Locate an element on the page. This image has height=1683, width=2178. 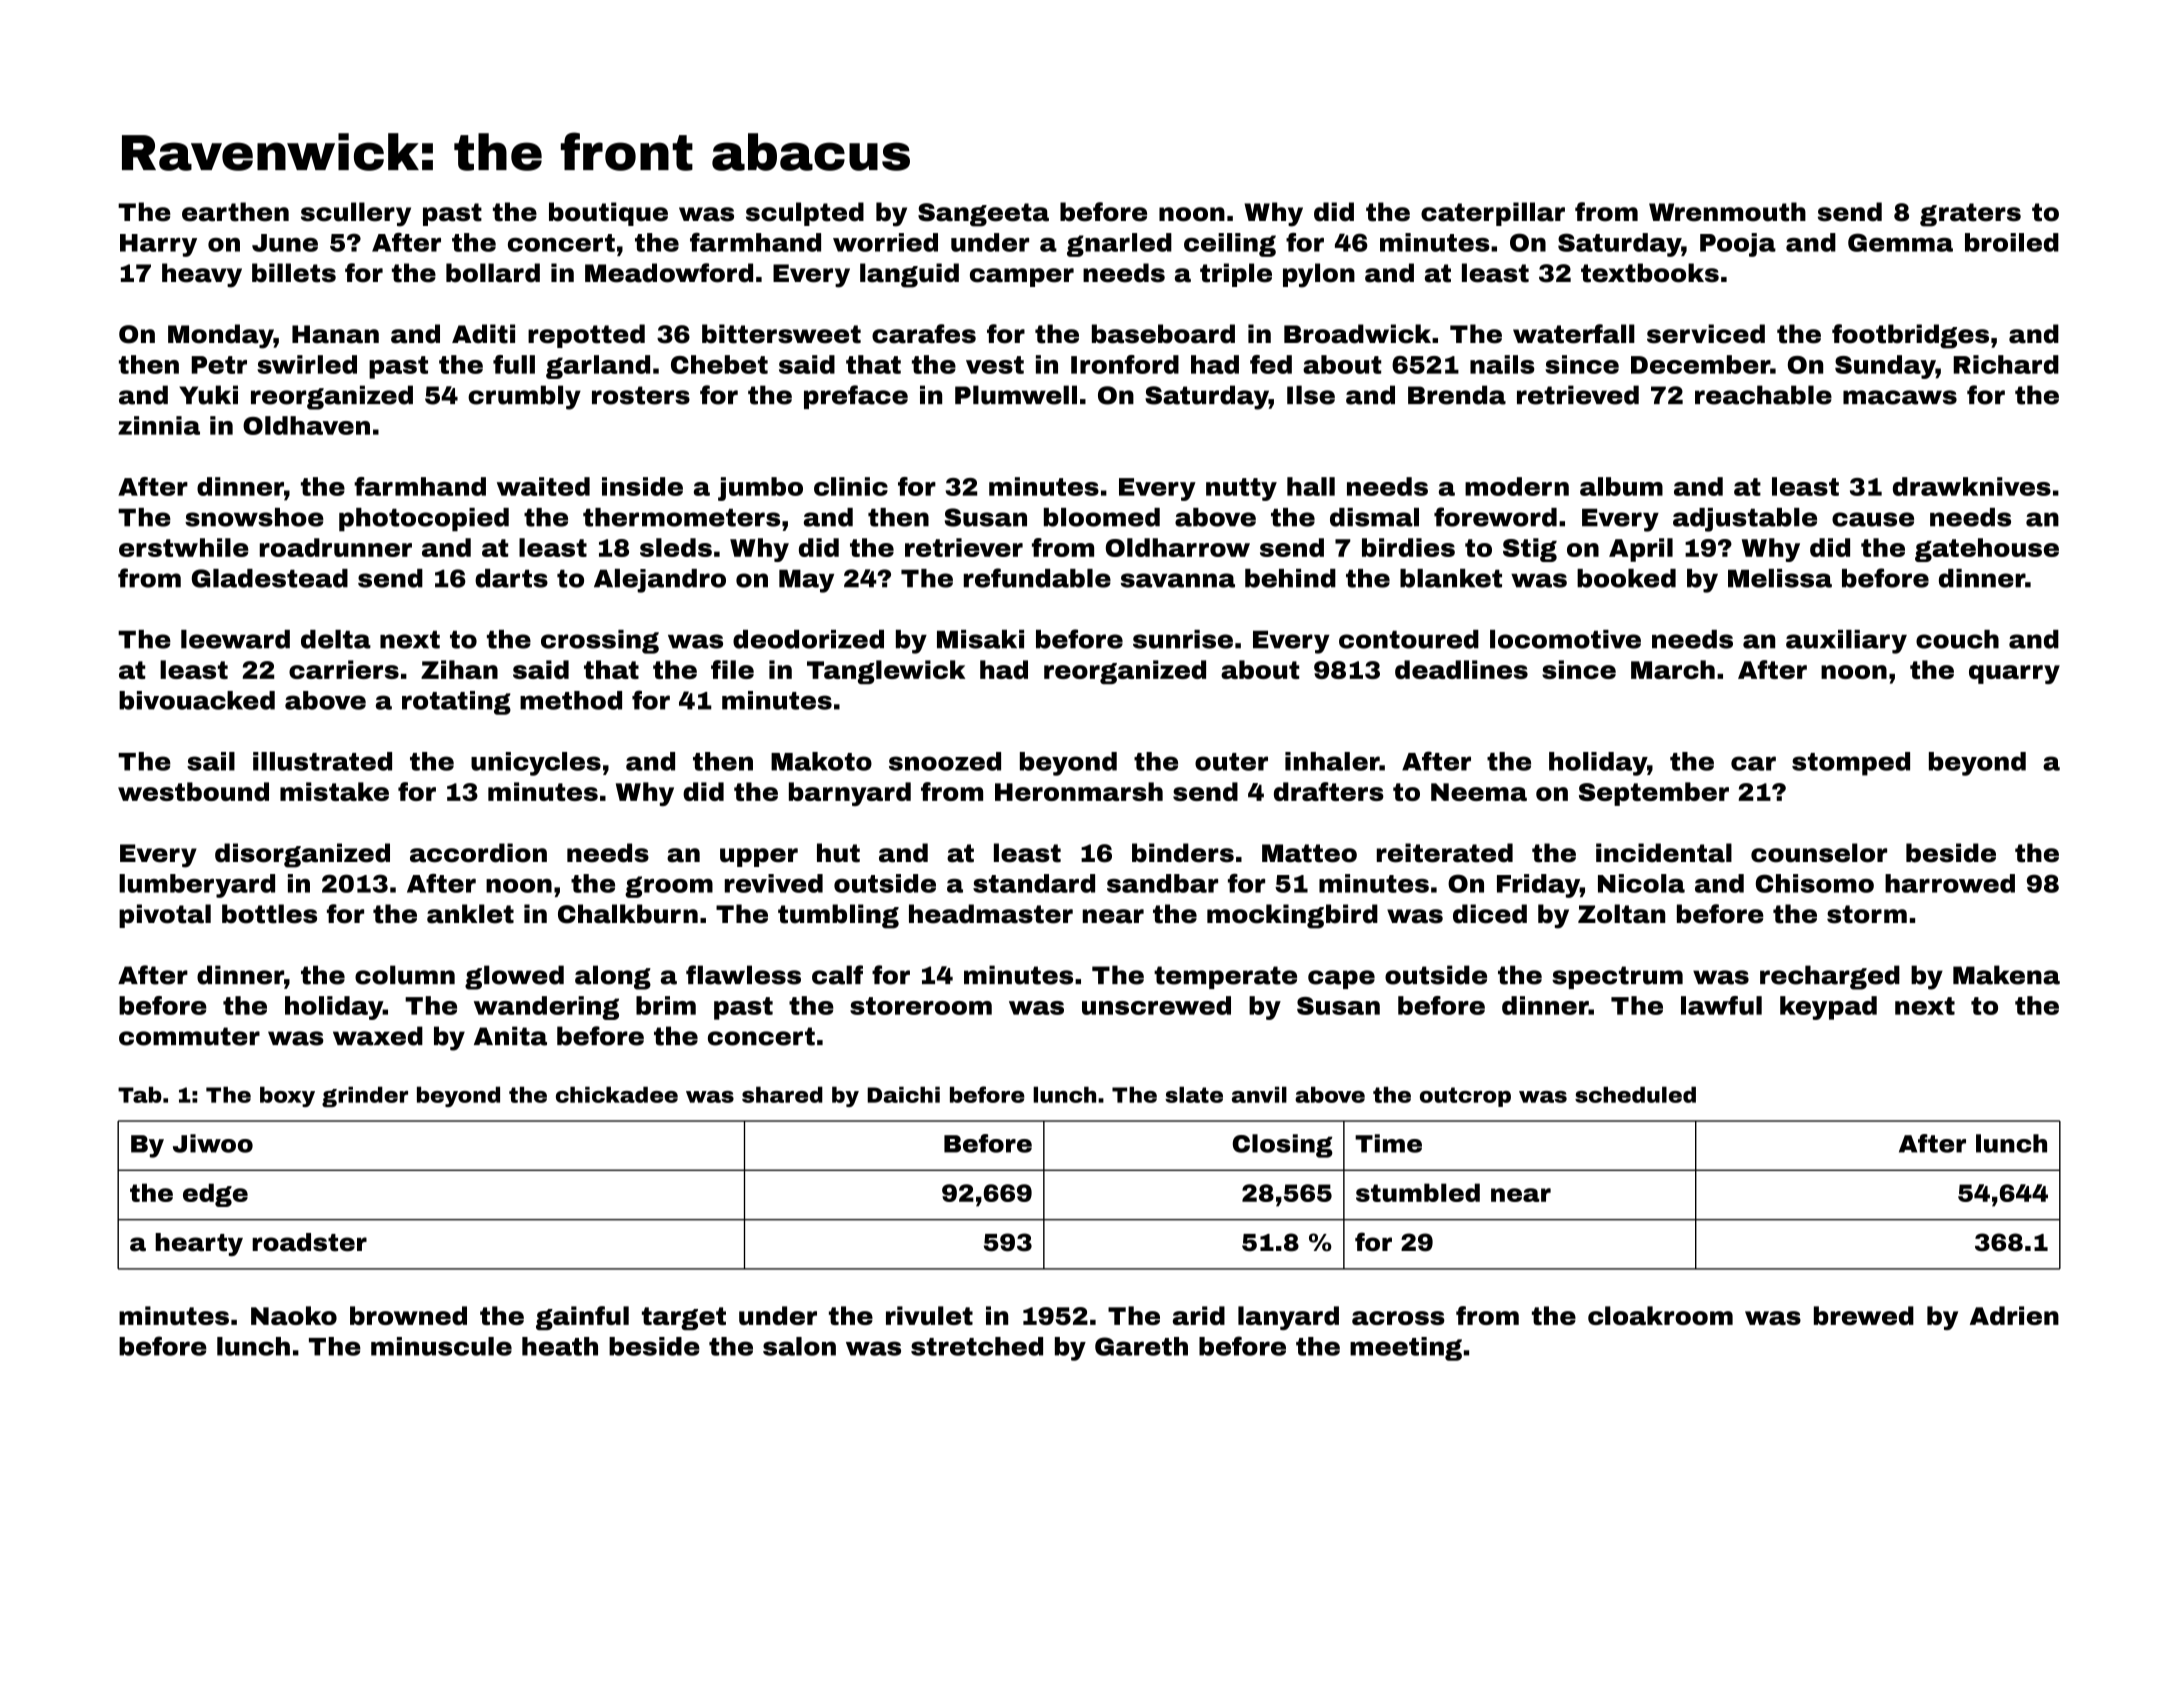
Friday is located at coordinates (1538, 886).
